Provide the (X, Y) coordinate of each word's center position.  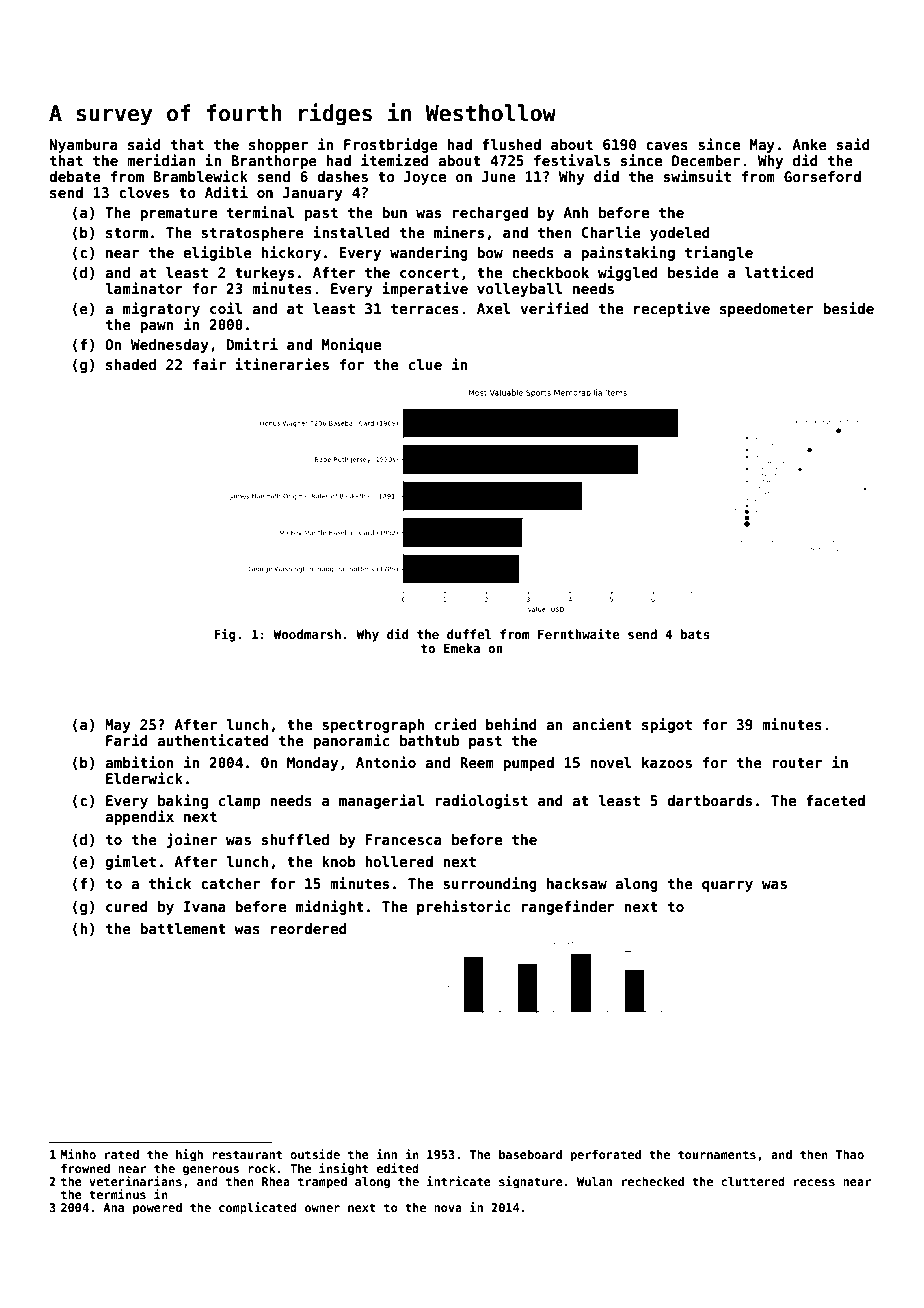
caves (667, 146)
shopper (278, 146)
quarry (727, 886)
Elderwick (144, 778)
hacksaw (577, 883)
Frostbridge (391, 145)
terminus (117, 1194)
